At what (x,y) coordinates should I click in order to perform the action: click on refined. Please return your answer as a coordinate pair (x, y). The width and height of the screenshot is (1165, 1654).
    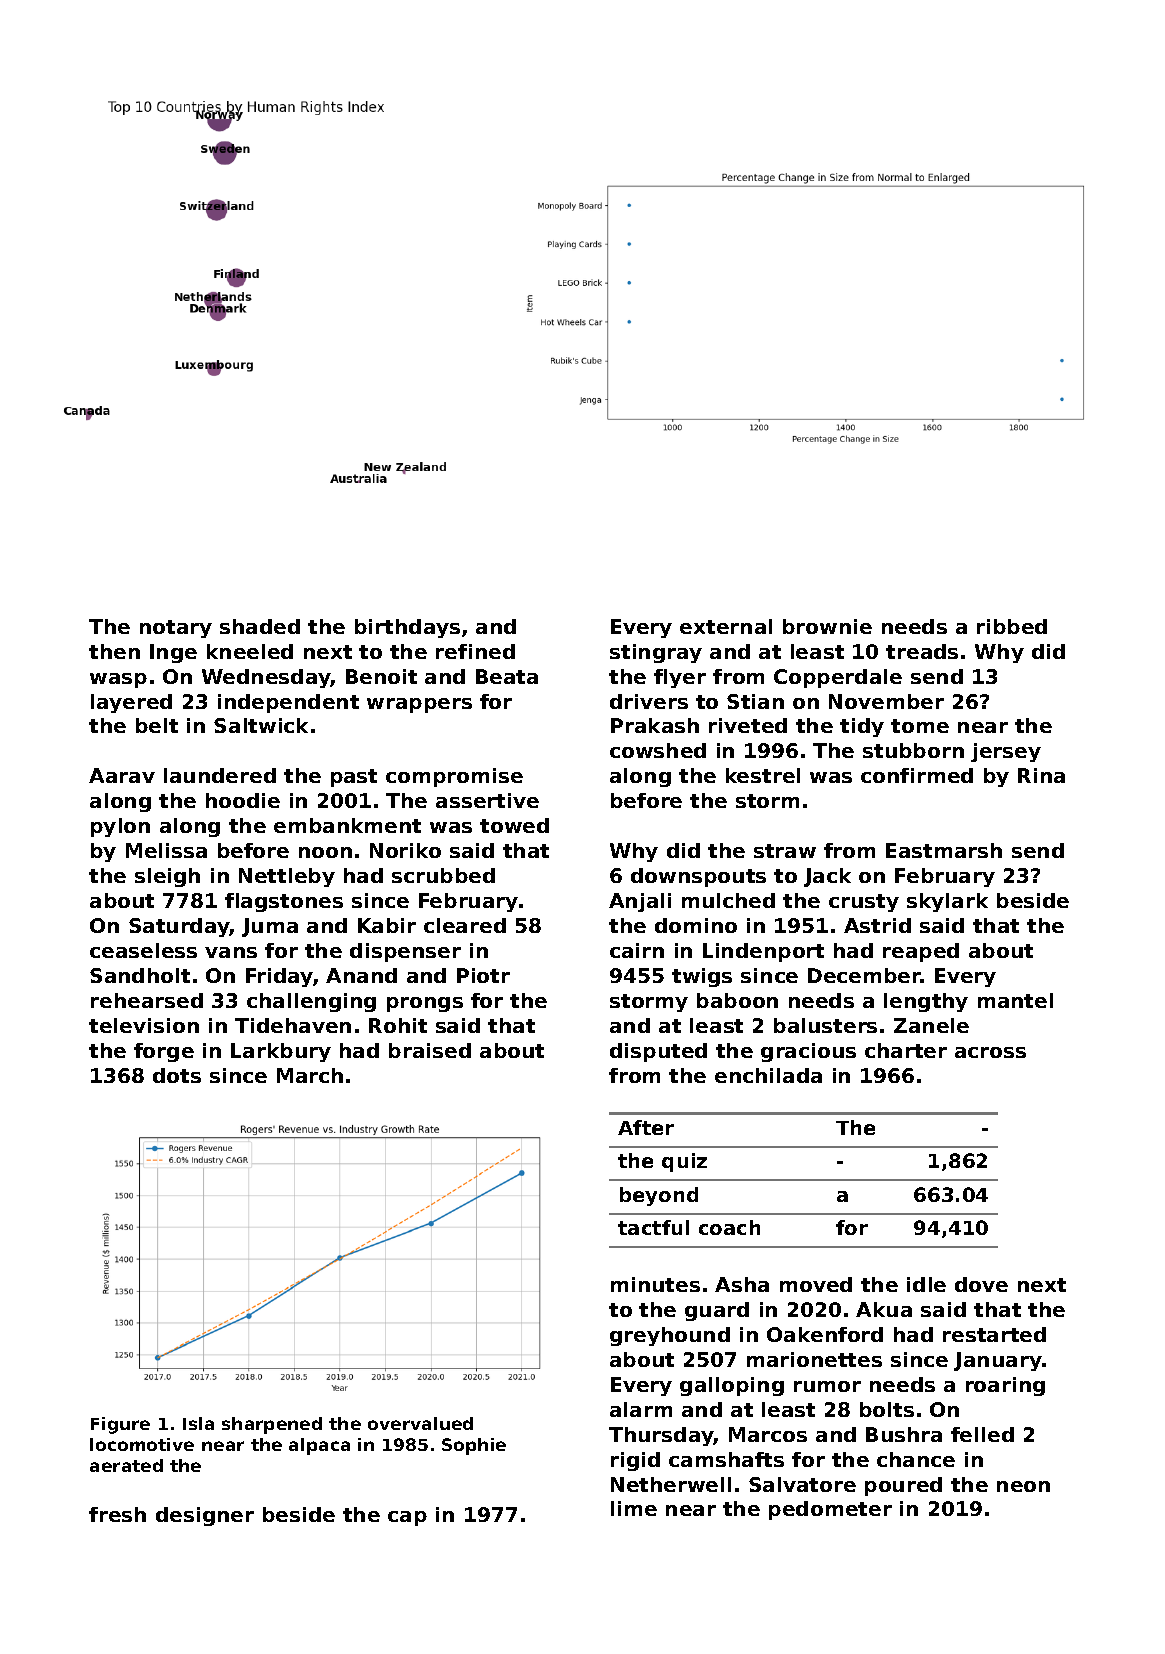
    Looking at the image, I should click on (475, 651).
